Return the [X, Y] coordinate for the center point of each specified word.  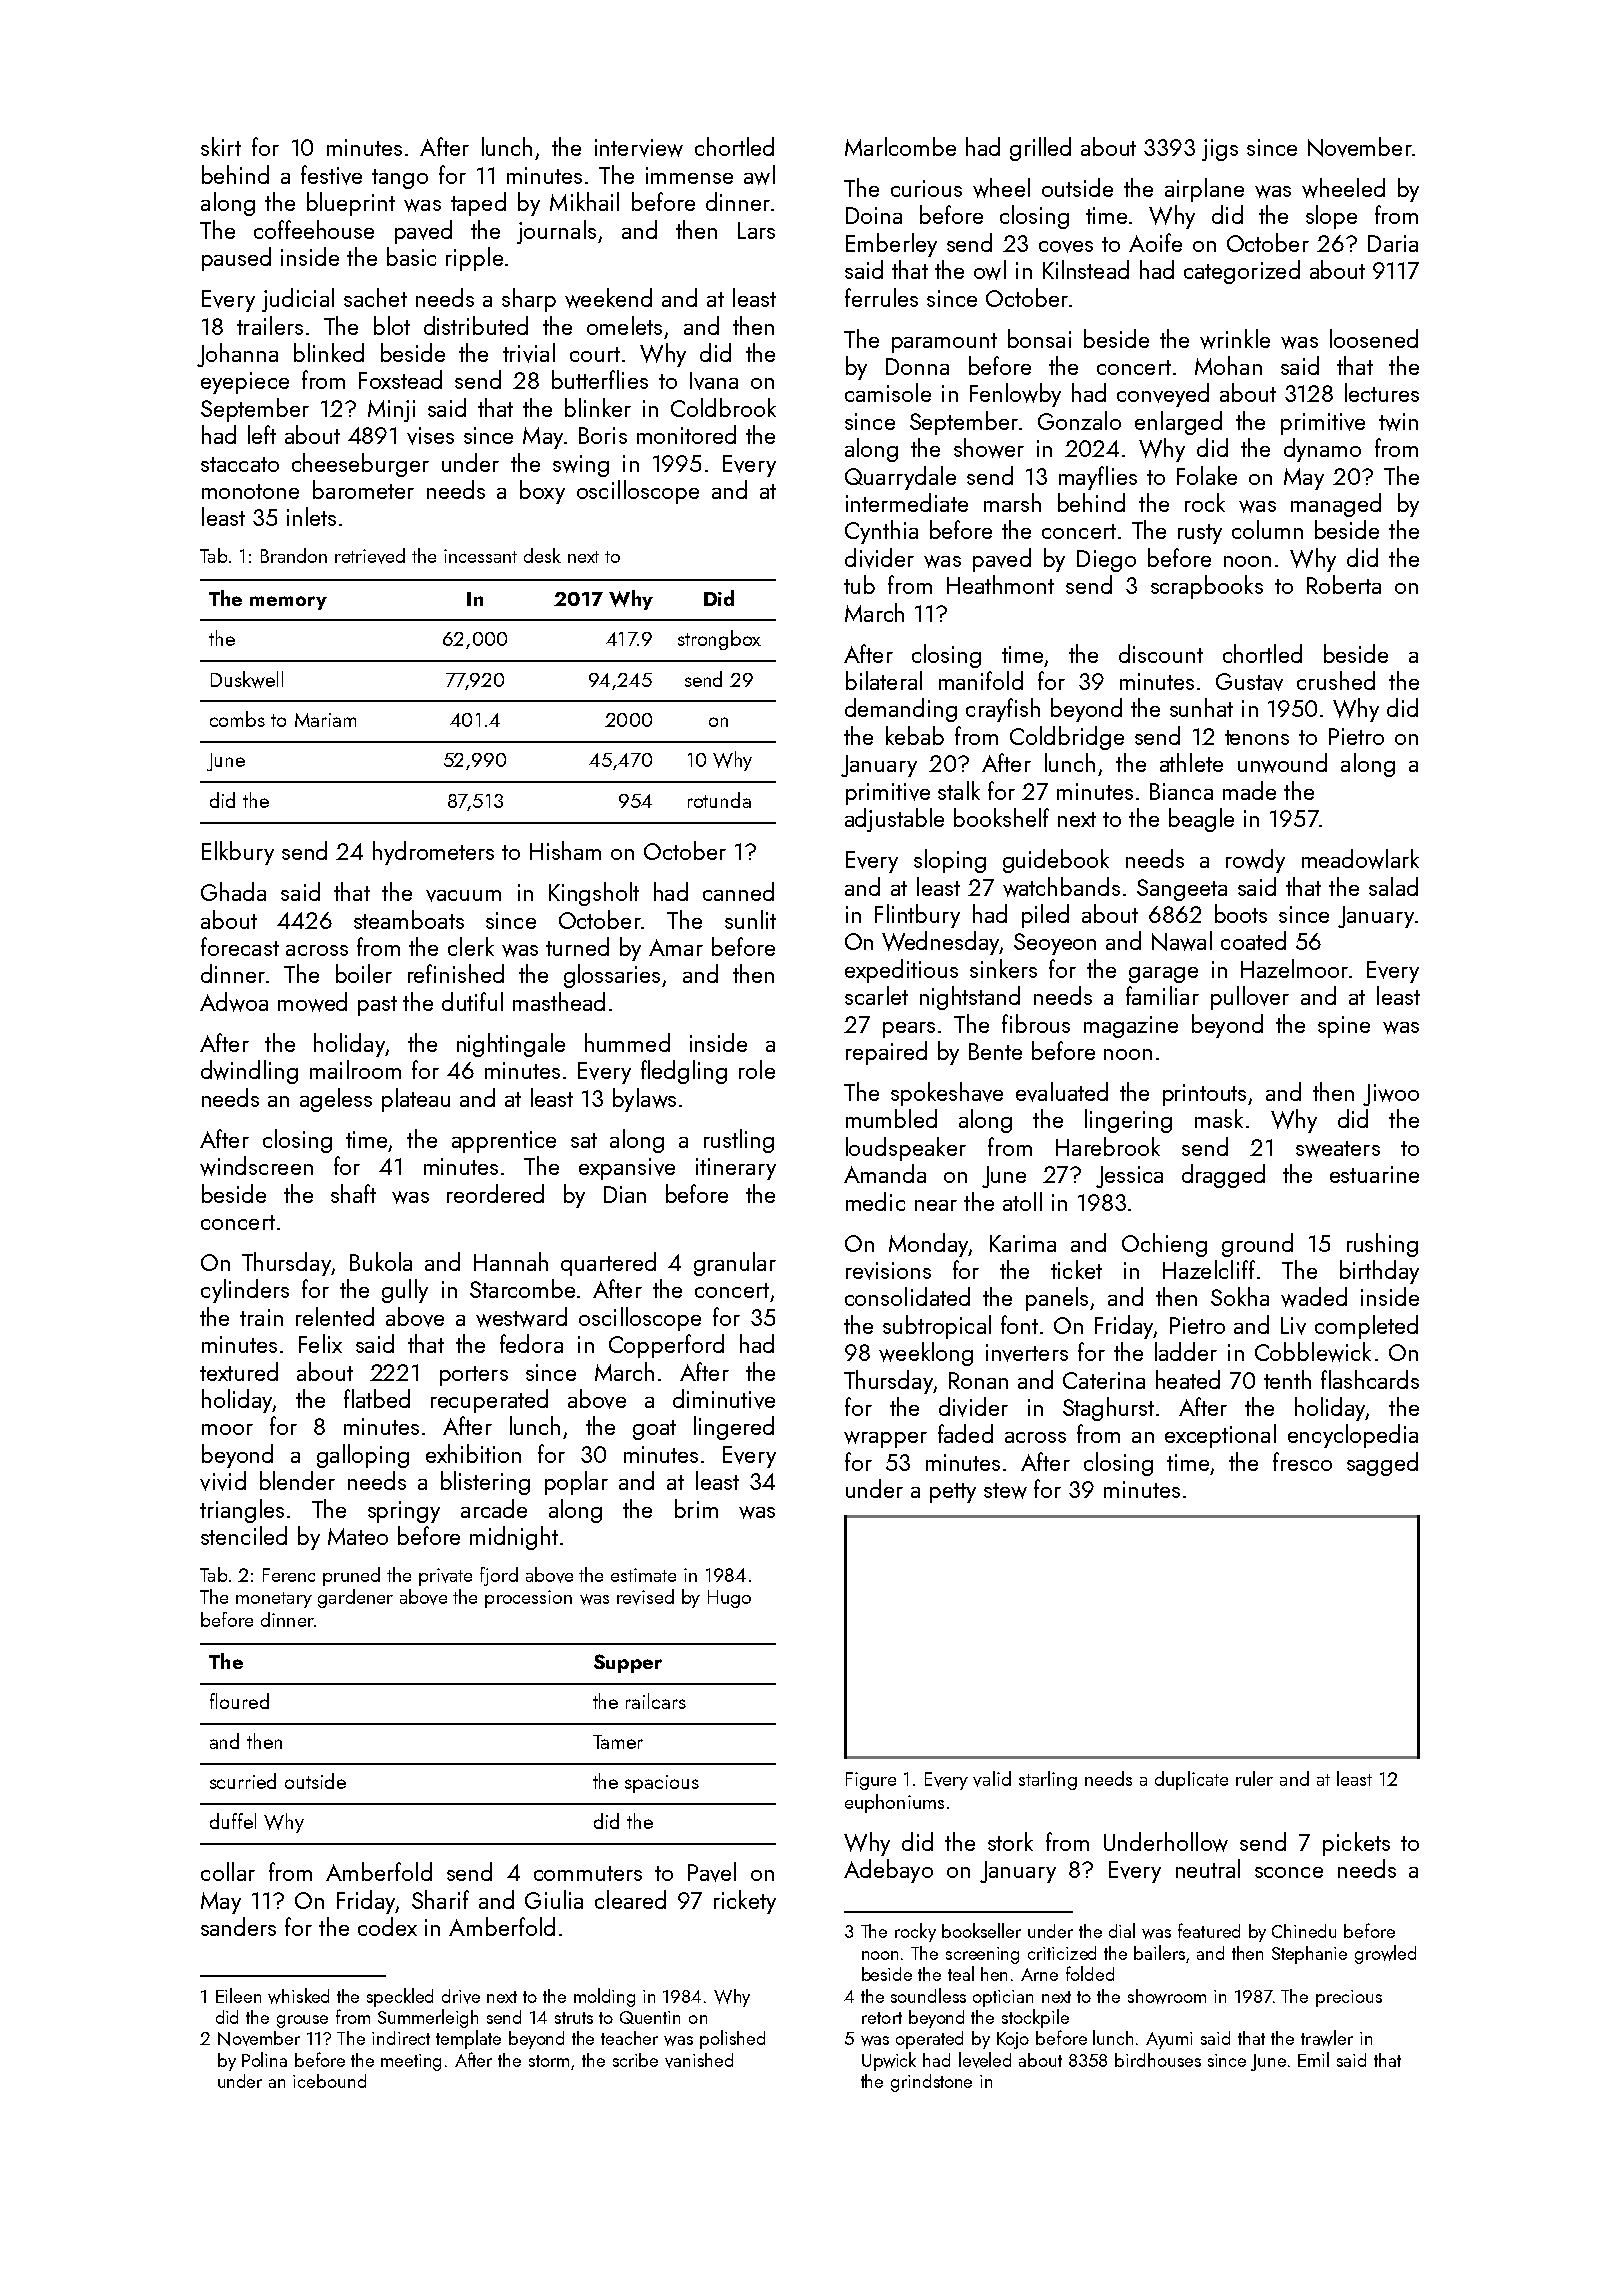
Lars [756, 230]
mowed [312, 1002]
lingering [1128, 1121]
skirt [221, 146]
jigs [1220, 150]
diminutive [724, 1399]
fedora [531, 1343]
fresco [1302, 1461]
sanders [238, 1926]
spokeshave [947, 1094]
